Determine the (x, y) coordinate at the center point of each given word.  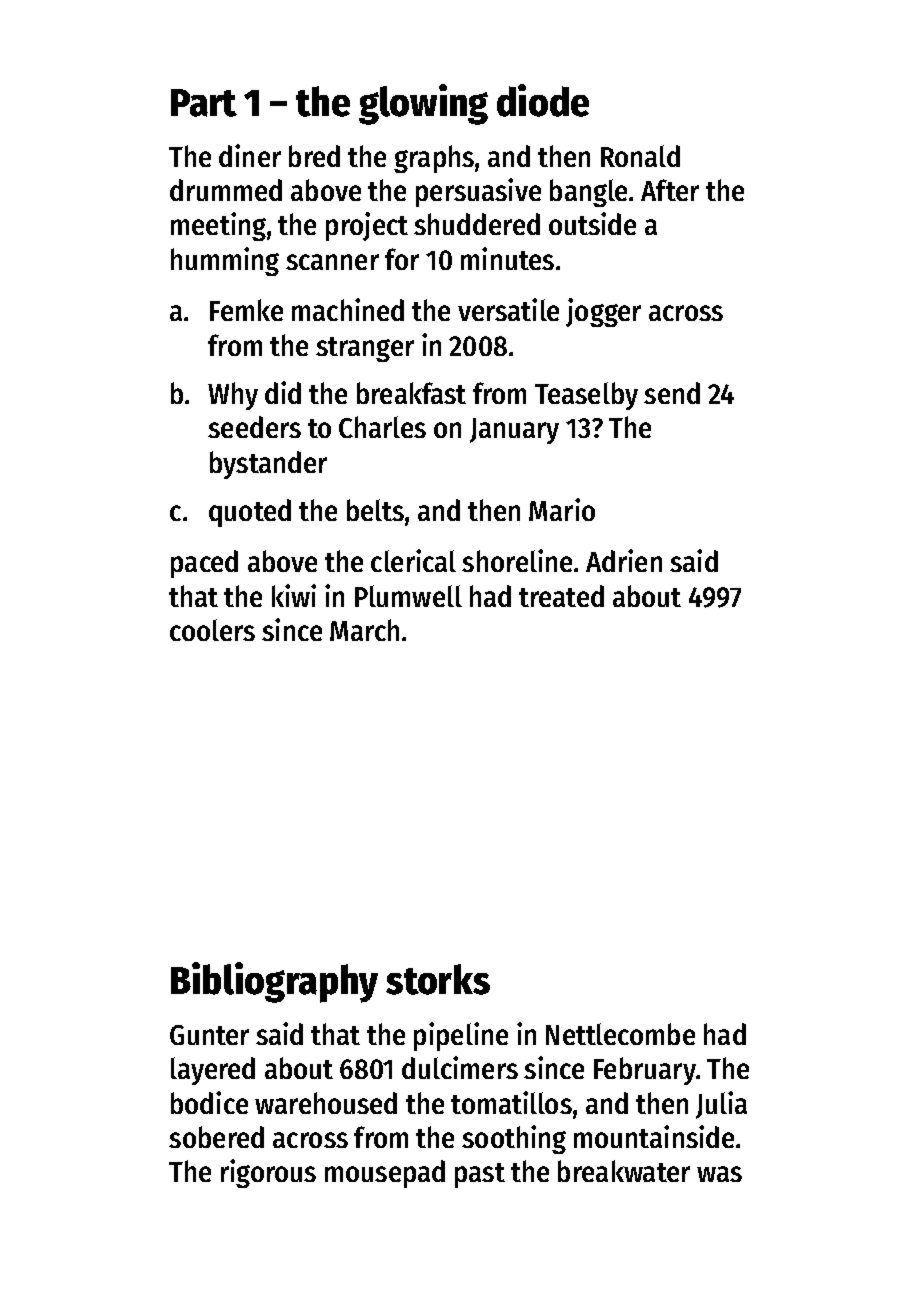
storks (438, 979)
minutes (507, 258)
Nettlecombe (620, 1034)
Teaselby (586, 396)
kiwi (294, 595)
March (364, 630)
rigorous (268, 1173)
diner (250, 155)
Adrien (624, 560)
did (283, 392)
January (514, 431)
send (672, 393)
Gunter (209, 1035)
